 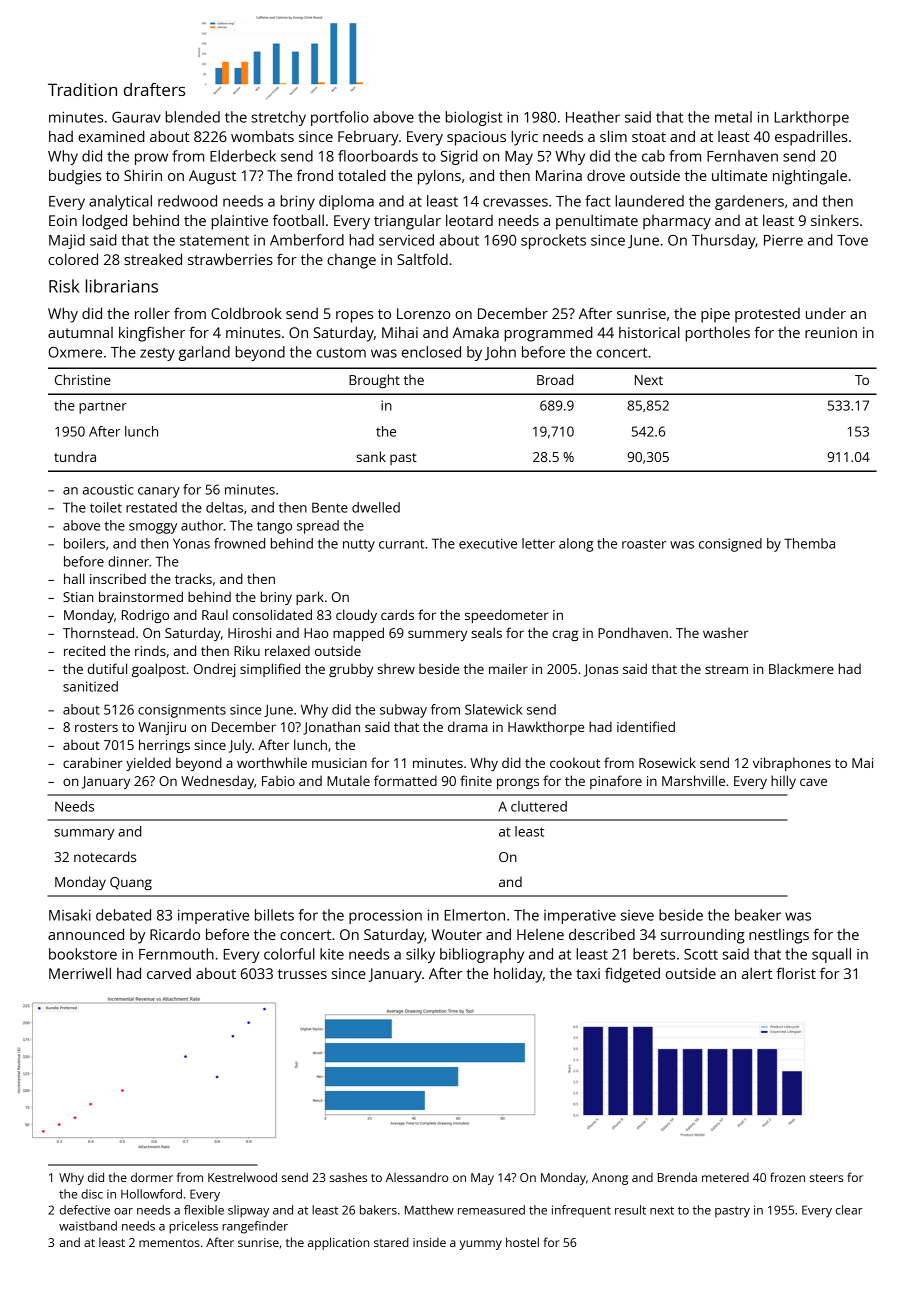 I want to click on washer, so click(x=726, y=633).
